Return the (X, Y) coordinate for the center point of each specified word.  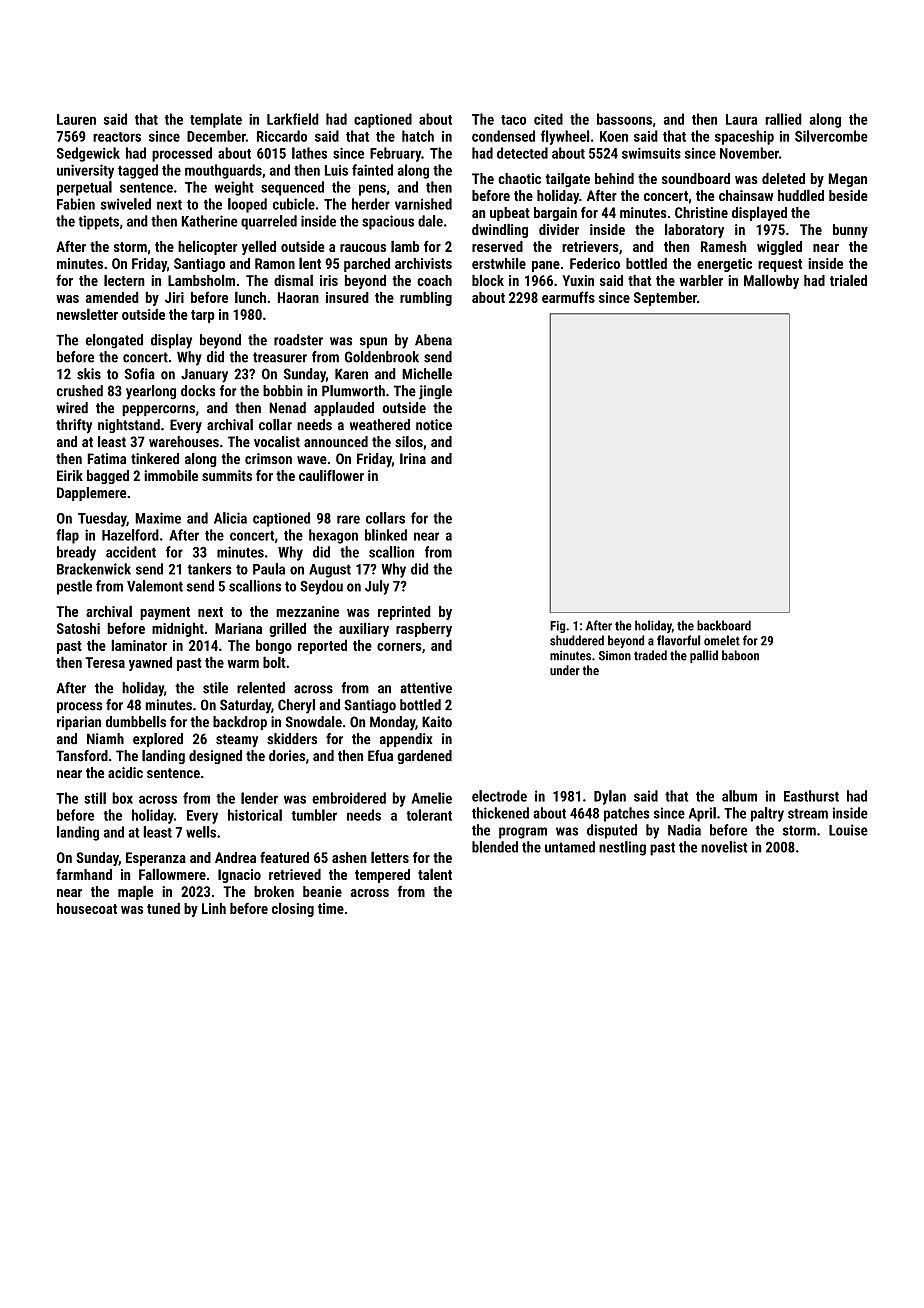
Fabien (76, 204)
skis (89, 374)
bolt (274, 662)
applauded (344, 409)
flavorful (679, 640)
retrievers (590, 246)
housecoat (87, 908)
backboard (724, 625)
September (665, 299)
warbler (701, 280)
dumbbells (136, 722)
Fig (557, 627)
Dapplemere (91, 494)
